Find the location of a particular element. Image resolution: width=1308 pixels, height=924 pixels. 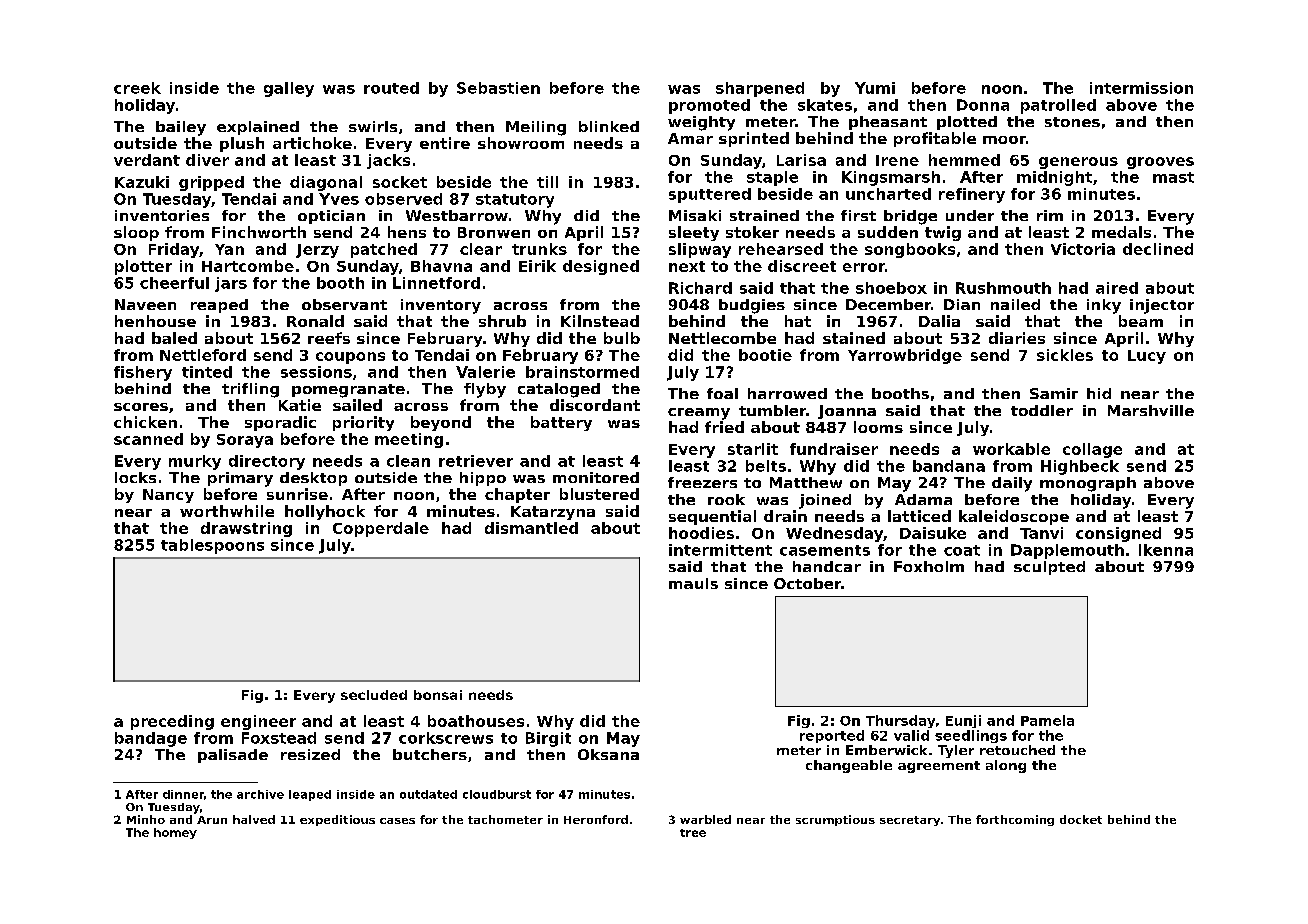

jacks is located at coordinates (388, 161).
